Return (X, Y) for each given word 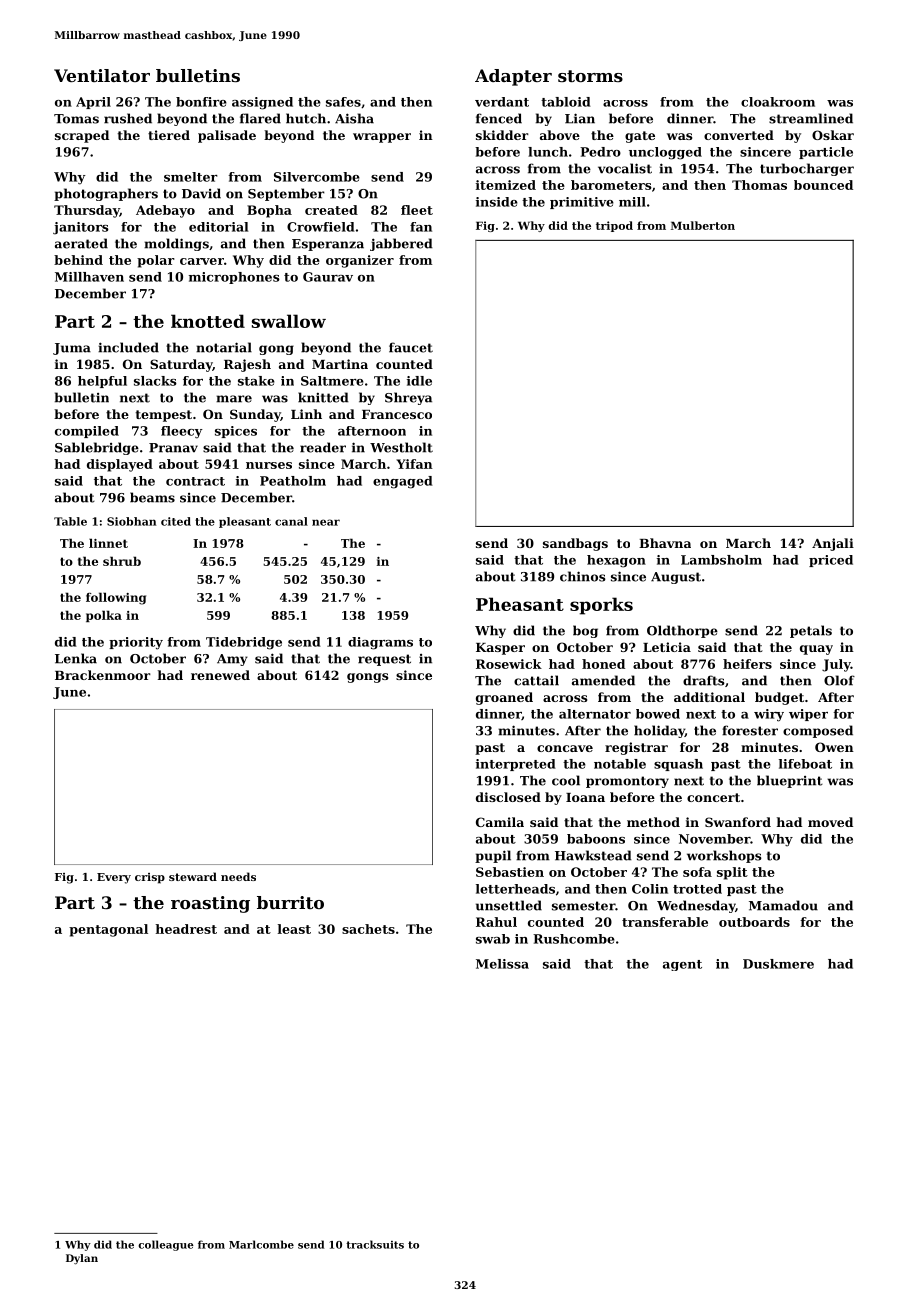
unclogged (665, 153)
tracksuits (375, 1244)
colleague (166, 1245)
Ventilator (102, 75)
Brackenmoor (103, 675)
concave (565, 748)
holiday (659, 731)
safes (343, 102)
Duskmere (778, 964)
